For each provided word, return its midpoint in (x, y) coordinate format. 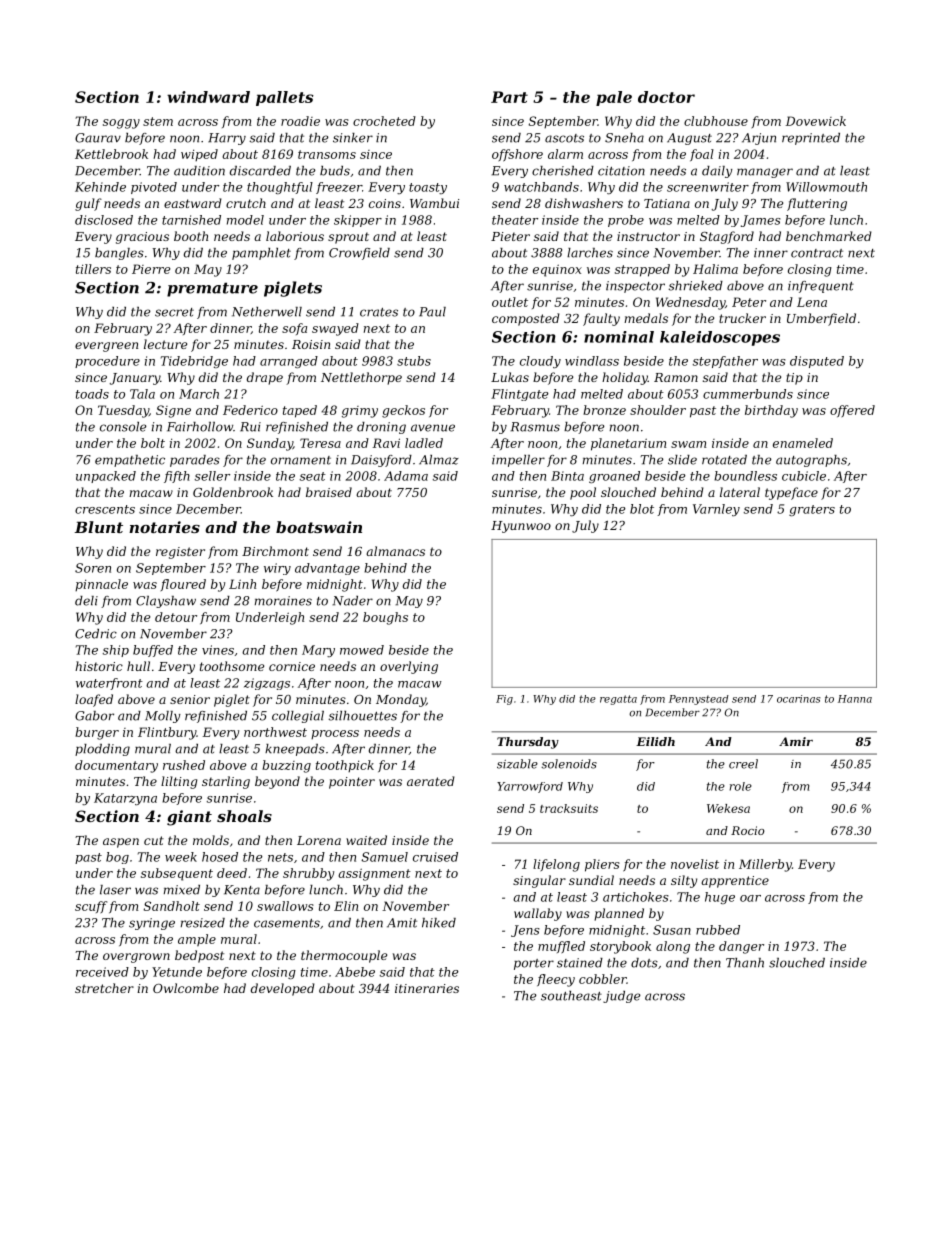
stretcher (104, 988)
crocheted (384, 121)
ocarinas (799, 699)
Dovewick (816, 121)
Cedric (96, 634)
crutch (246, 203)
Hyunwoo (521, 527)
